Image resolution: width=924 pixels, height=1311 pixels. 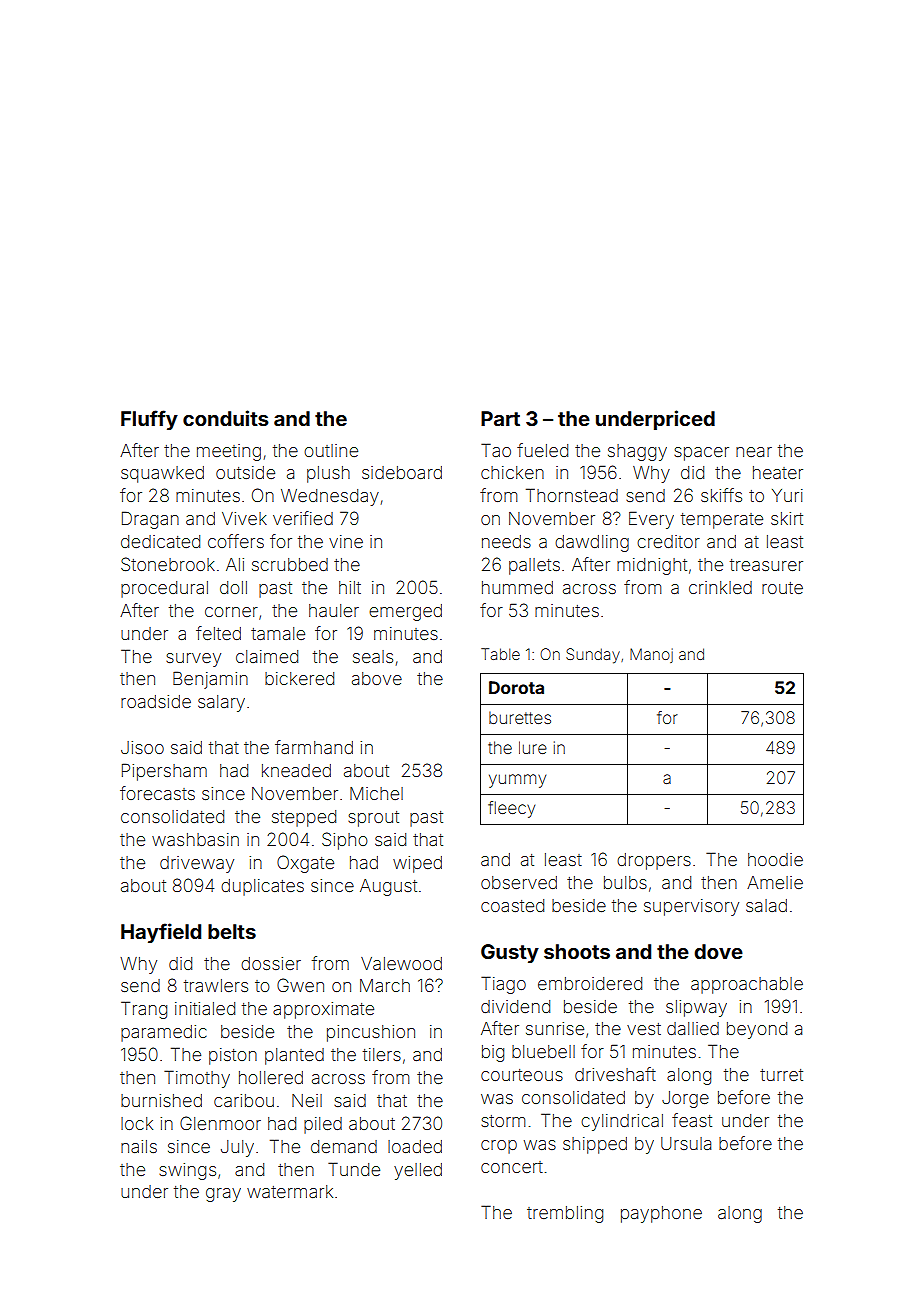 What do you see at coordinates (149, 420) in the image?
I see `Fluffy` at bounding box center [149, 420].
